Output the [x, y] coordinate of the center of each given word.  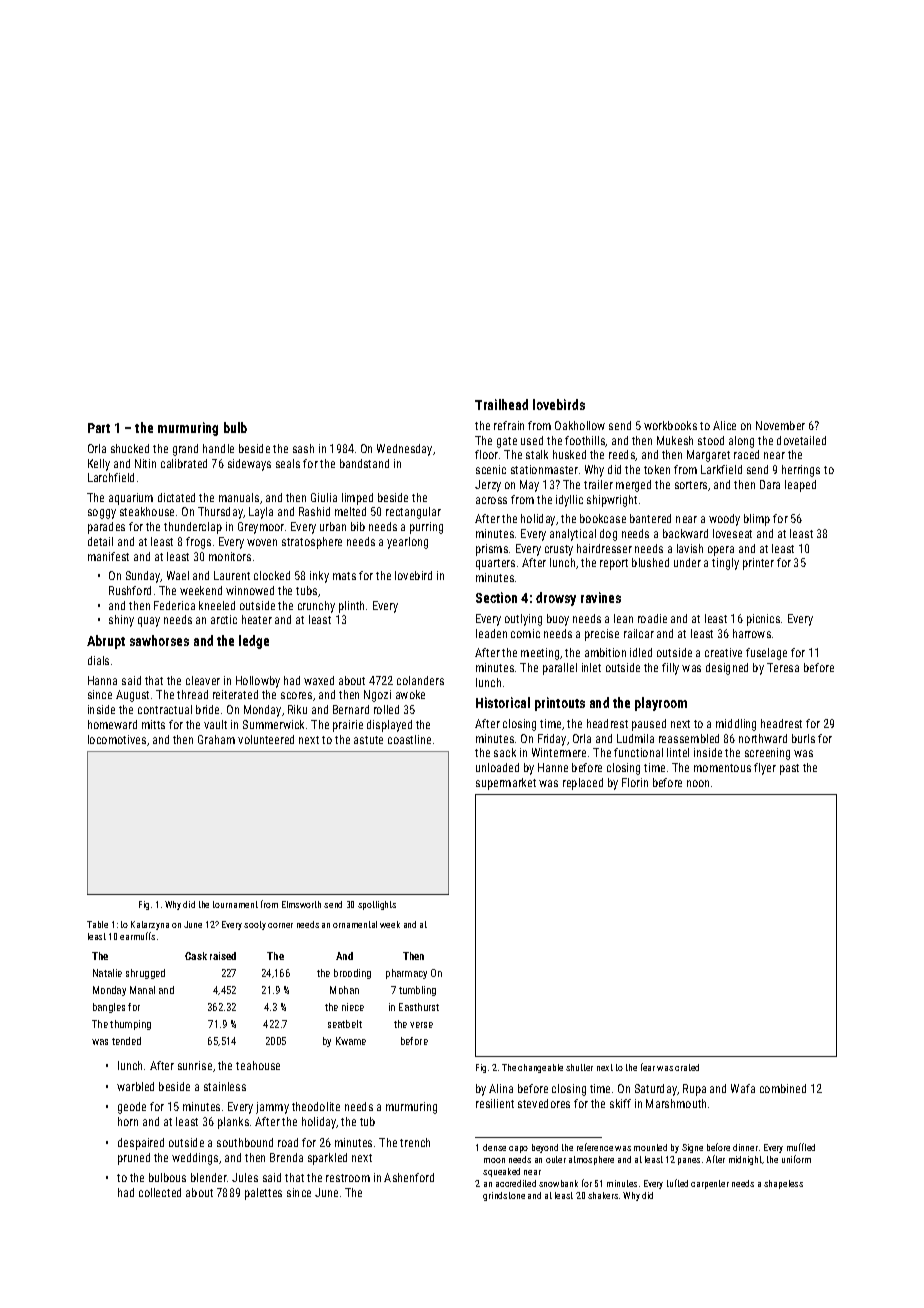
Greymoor [261, 528]
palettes [263, 1194]
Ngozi [377, 696]
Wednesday [404, 450]
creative [723, 652]
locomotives [117, 739]
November [780, 425]
